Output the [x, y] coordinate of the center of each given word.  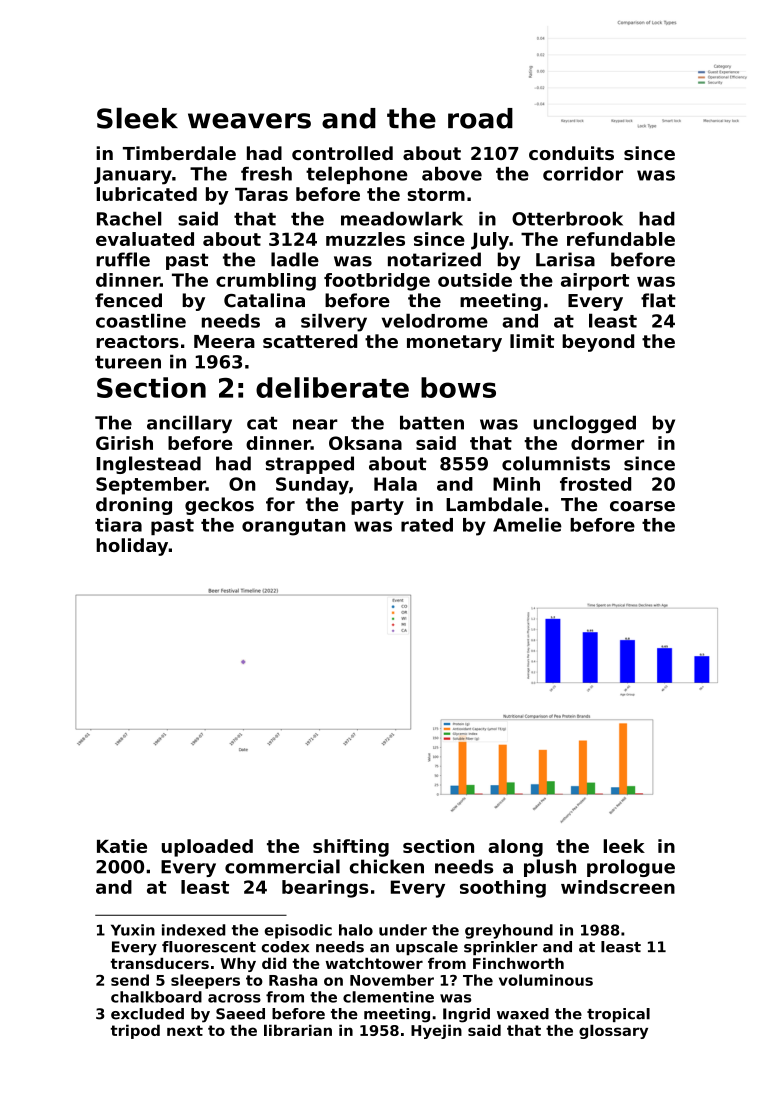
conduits [571, 153]
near [315, 424]
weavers [249, 121]
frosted [595, 484]
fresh [266, 174]
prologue [631, 868]
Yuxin [133, 930]
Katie [122, 846]
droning [134, 506]
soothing [503, 889]
